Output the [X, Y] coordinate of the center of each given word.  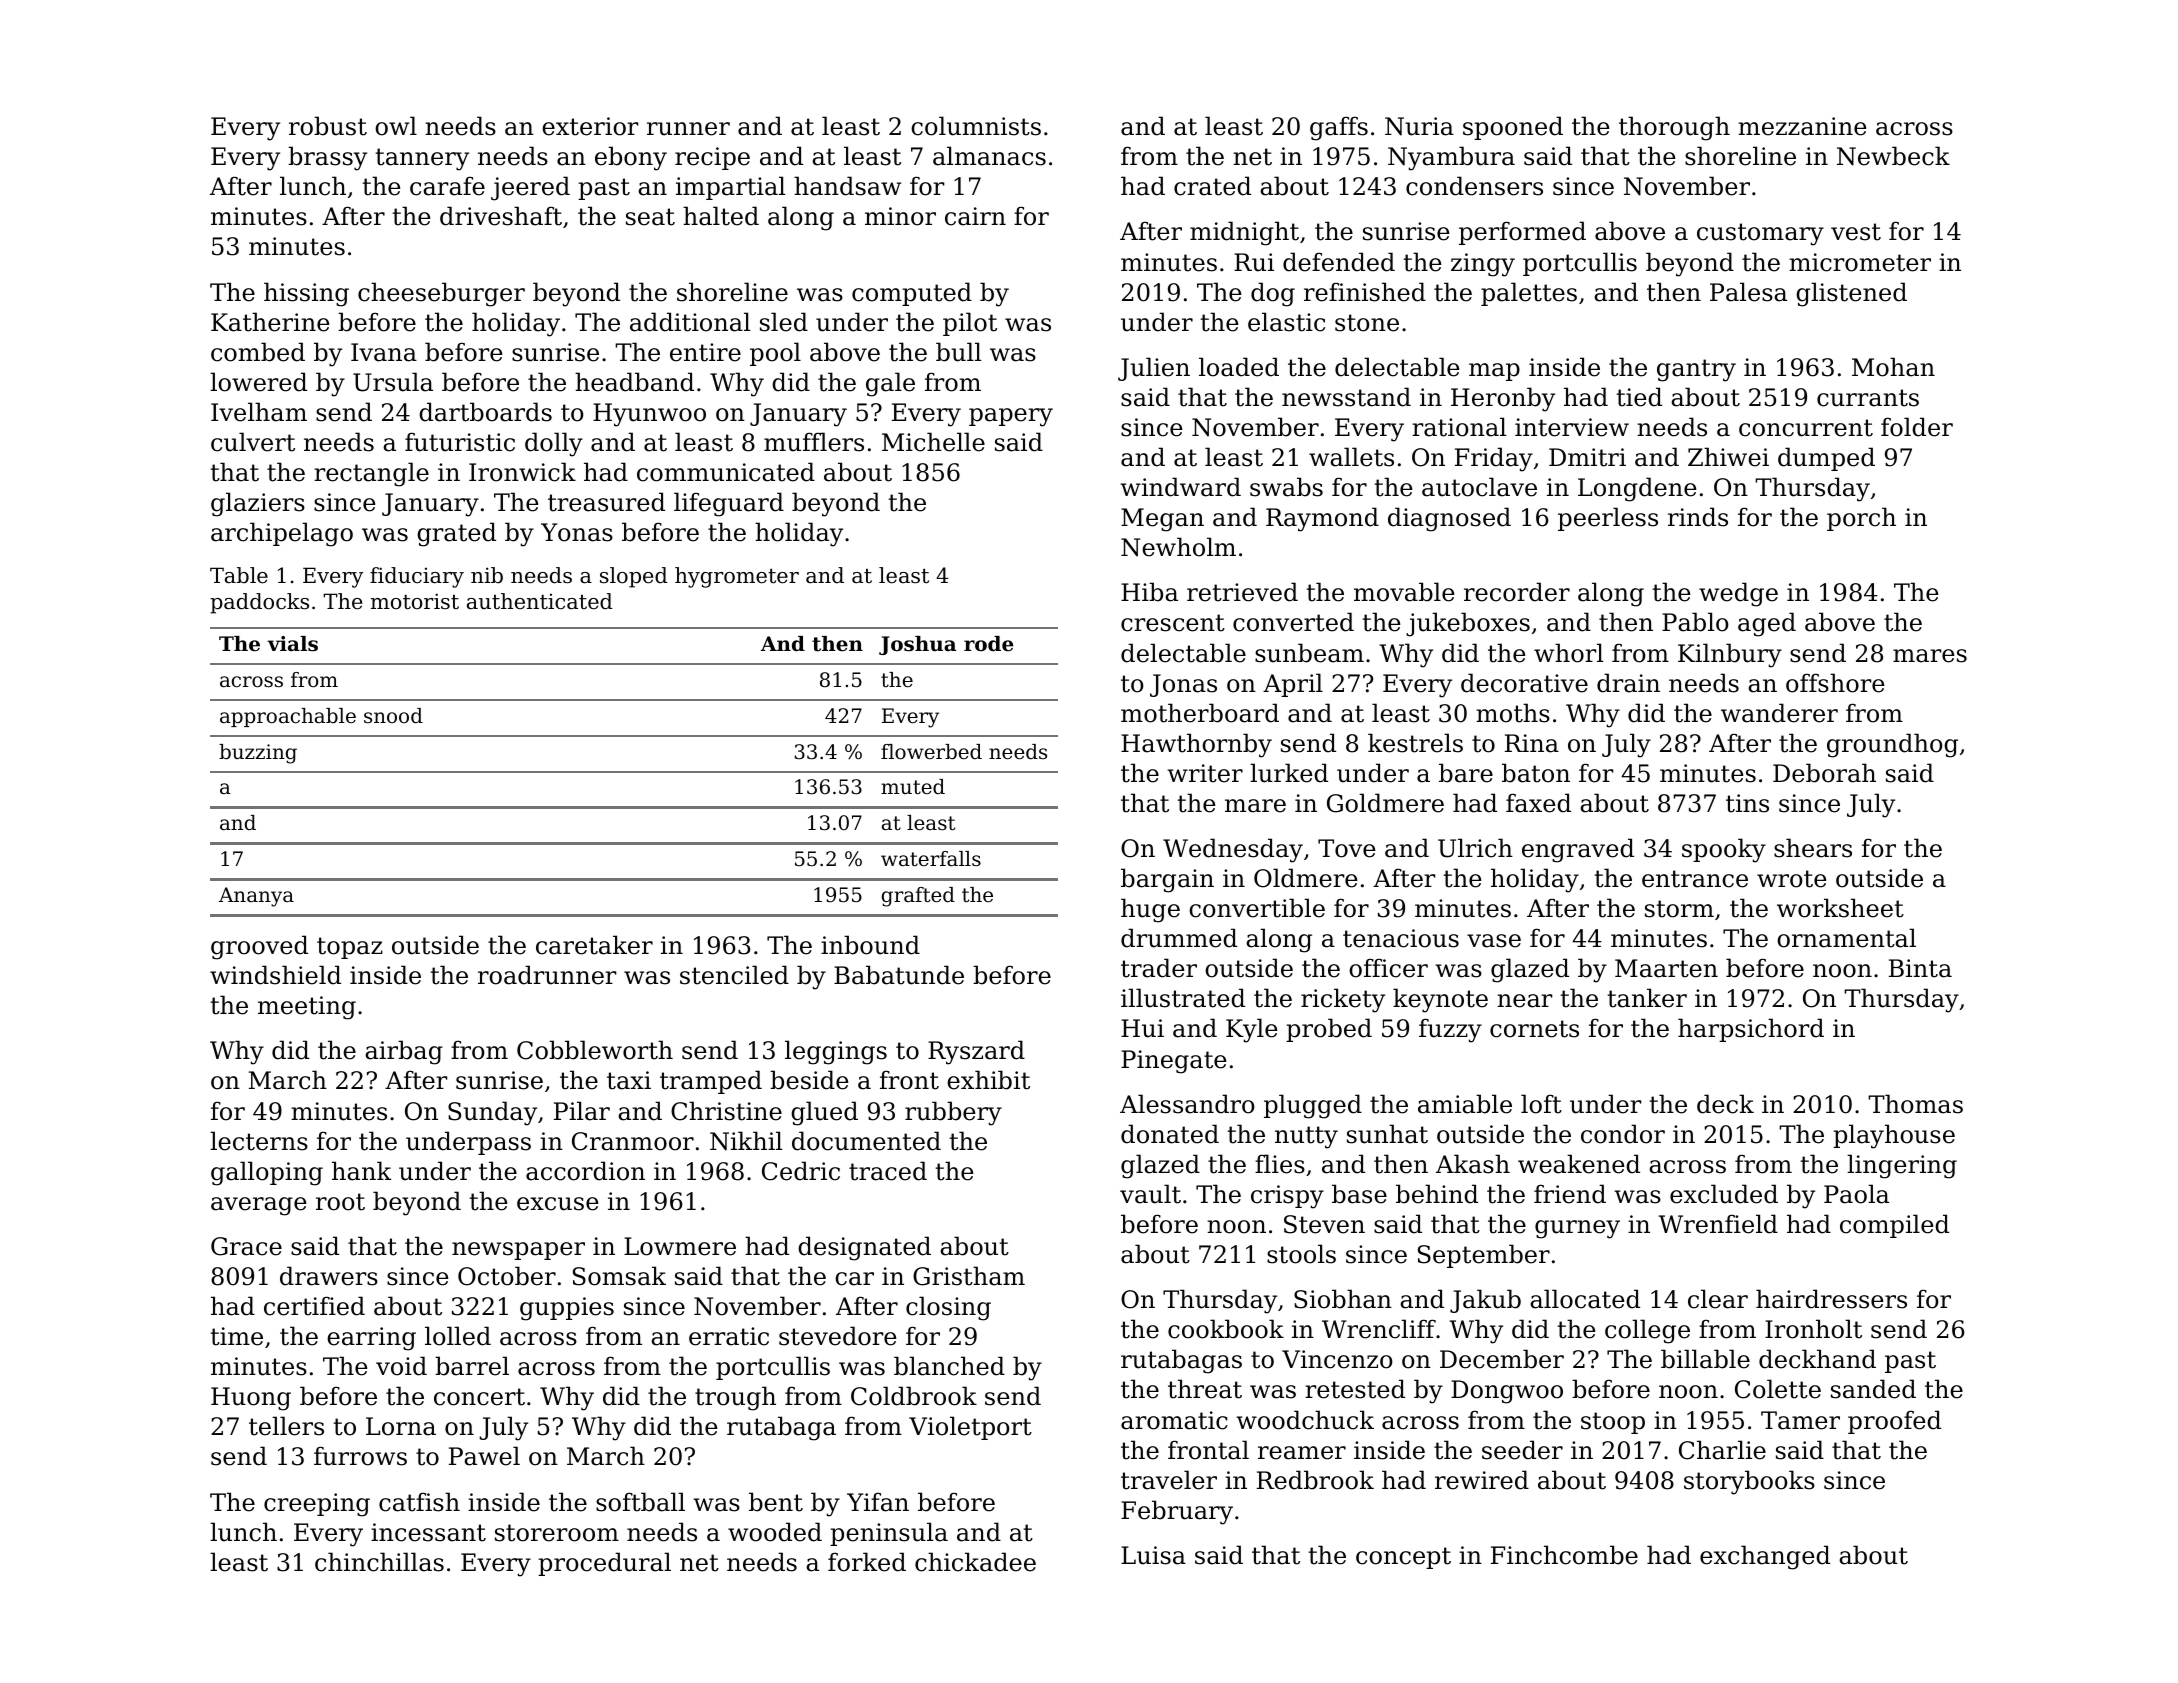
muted [913, 787]
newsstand [1346, 397]
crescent [1173, 623]
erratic [729, 1336]
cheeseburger [441, 294]
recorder [1517, 592]
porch [1861, 519]
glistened [1851, 294]
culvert [253, 442]
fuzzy [1450, 1030]
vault [1150, 1194]
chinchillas [379, 1562]
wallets [1351, 457]
